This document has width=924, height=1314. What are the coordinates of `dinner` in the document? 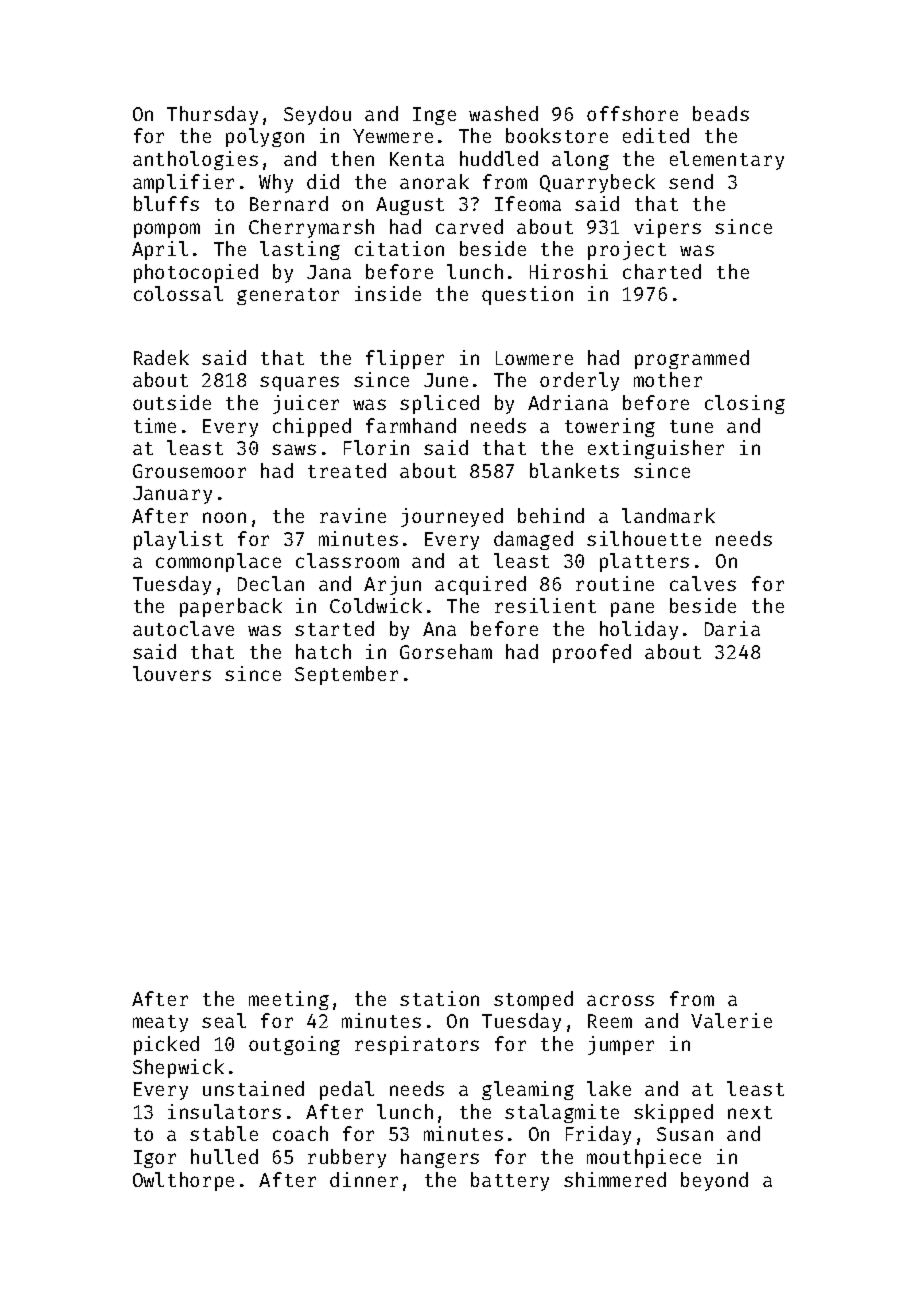 It's located at (364, 1179).
